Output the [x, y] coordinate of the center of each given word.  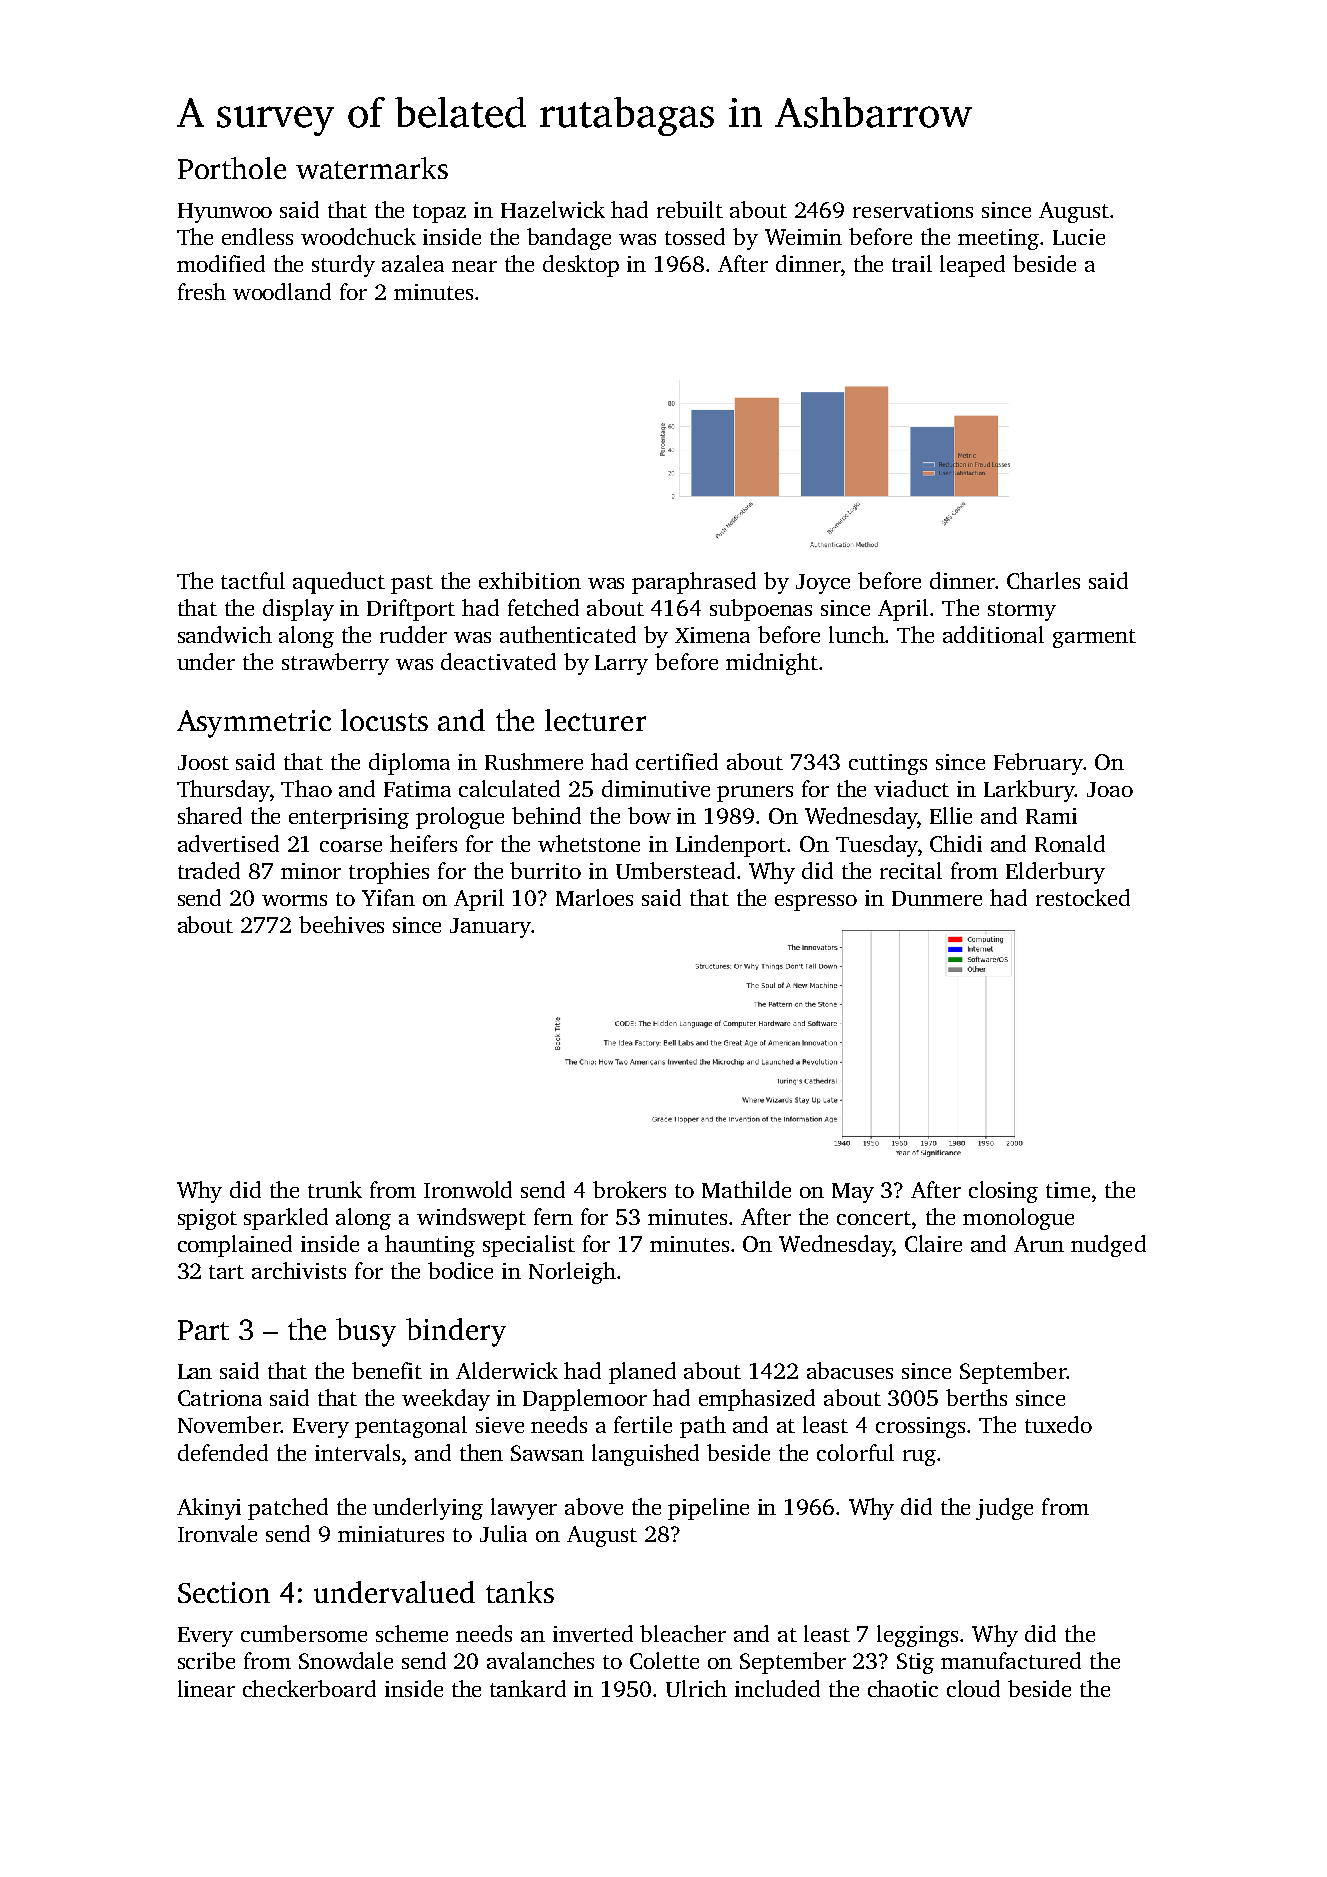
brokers [629, 1189]
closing [1003, 1192]
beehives [341, 924]
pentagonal [411, 1427]
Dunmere [937, 898]
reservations [913, 210]
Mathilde [746, 1189]
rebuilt [690, 209]
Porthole [232, 168]
